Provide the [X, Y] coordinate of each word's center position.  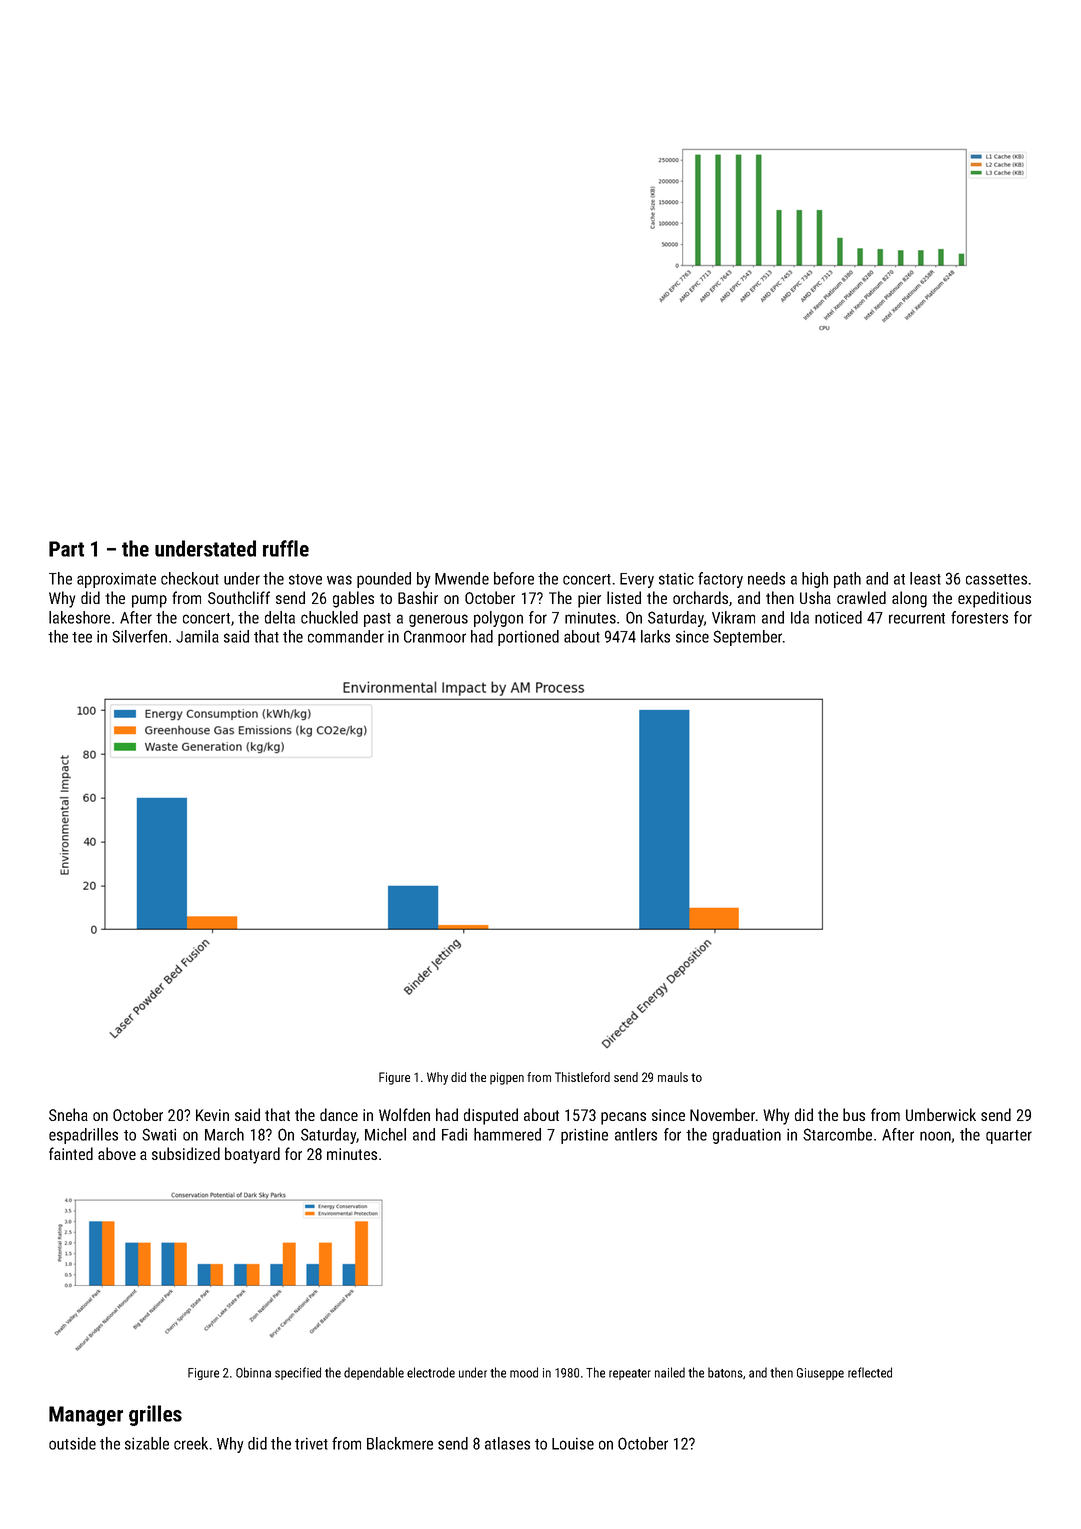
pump [149, 601]
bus [854, 1114]
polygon [498, 619]
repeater [630, 1374]
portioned [528, 638]
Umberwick [941, 1114]
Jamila [197, 636]
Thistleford [582, 1077]
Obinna [253, 1372]
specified [298, 1373]
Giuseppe [820, 1374]
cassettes [996, 579]
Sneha [68, 1114]
